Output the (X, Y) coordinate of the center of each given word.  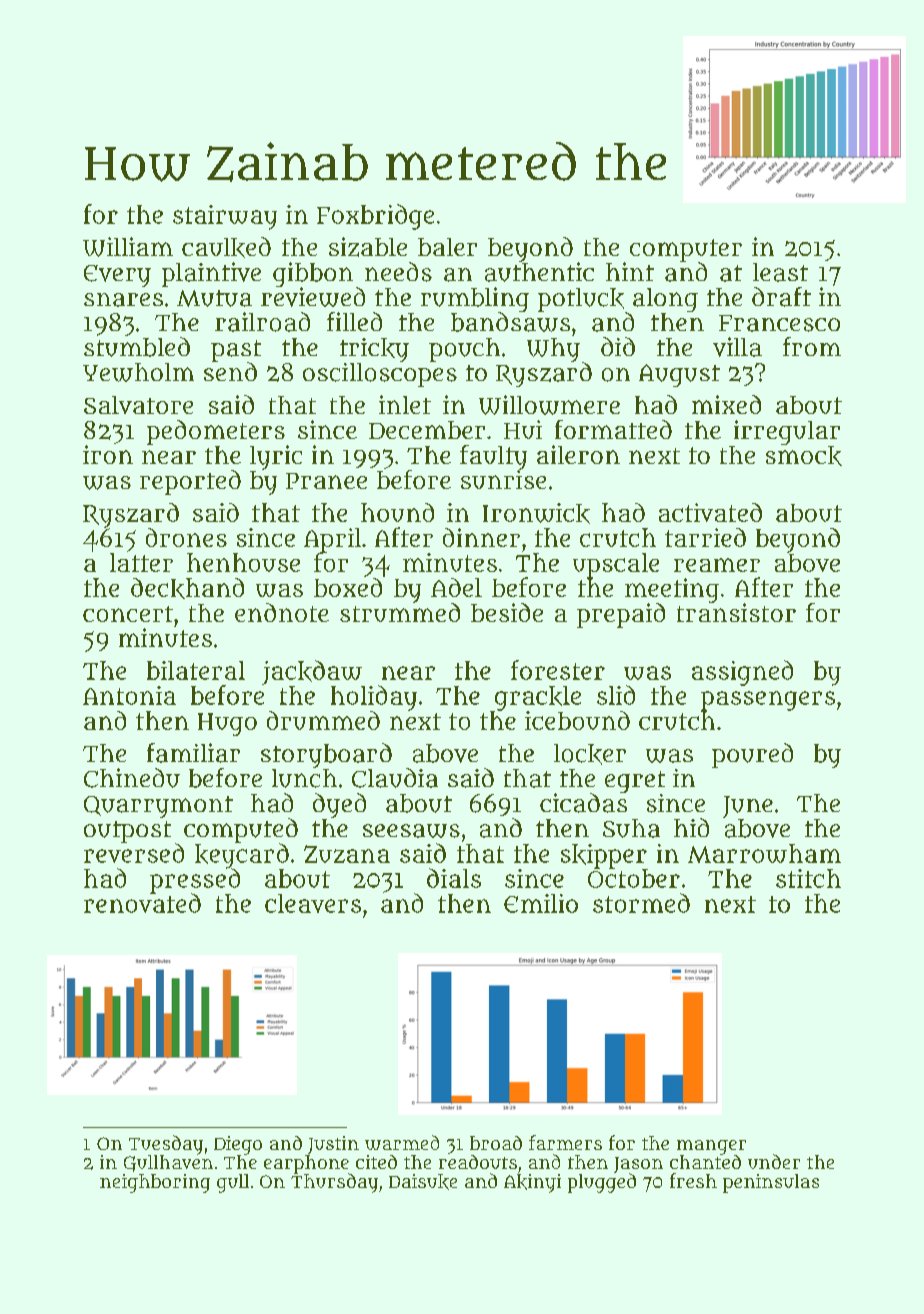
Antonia (129, 695)
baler (447, 247)
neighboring (155, 1183)
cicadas (583, 803)
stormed (641, 903)
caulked (226, 247)
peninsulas (771, 1183)
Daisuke (423, 1182)
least (780, 272)
